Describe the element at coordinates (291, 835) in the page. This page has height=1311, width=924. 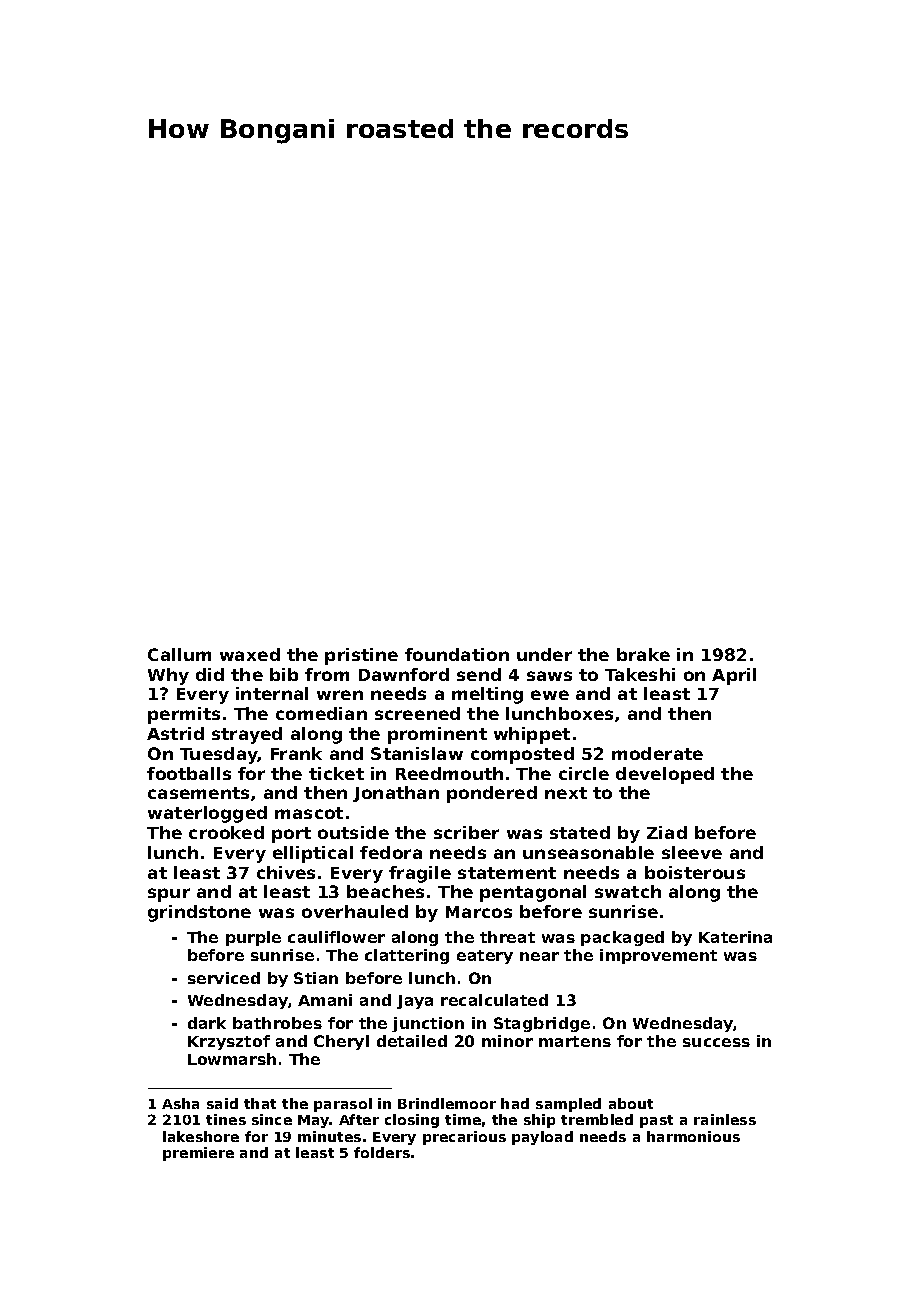
I see `port` at that location.
